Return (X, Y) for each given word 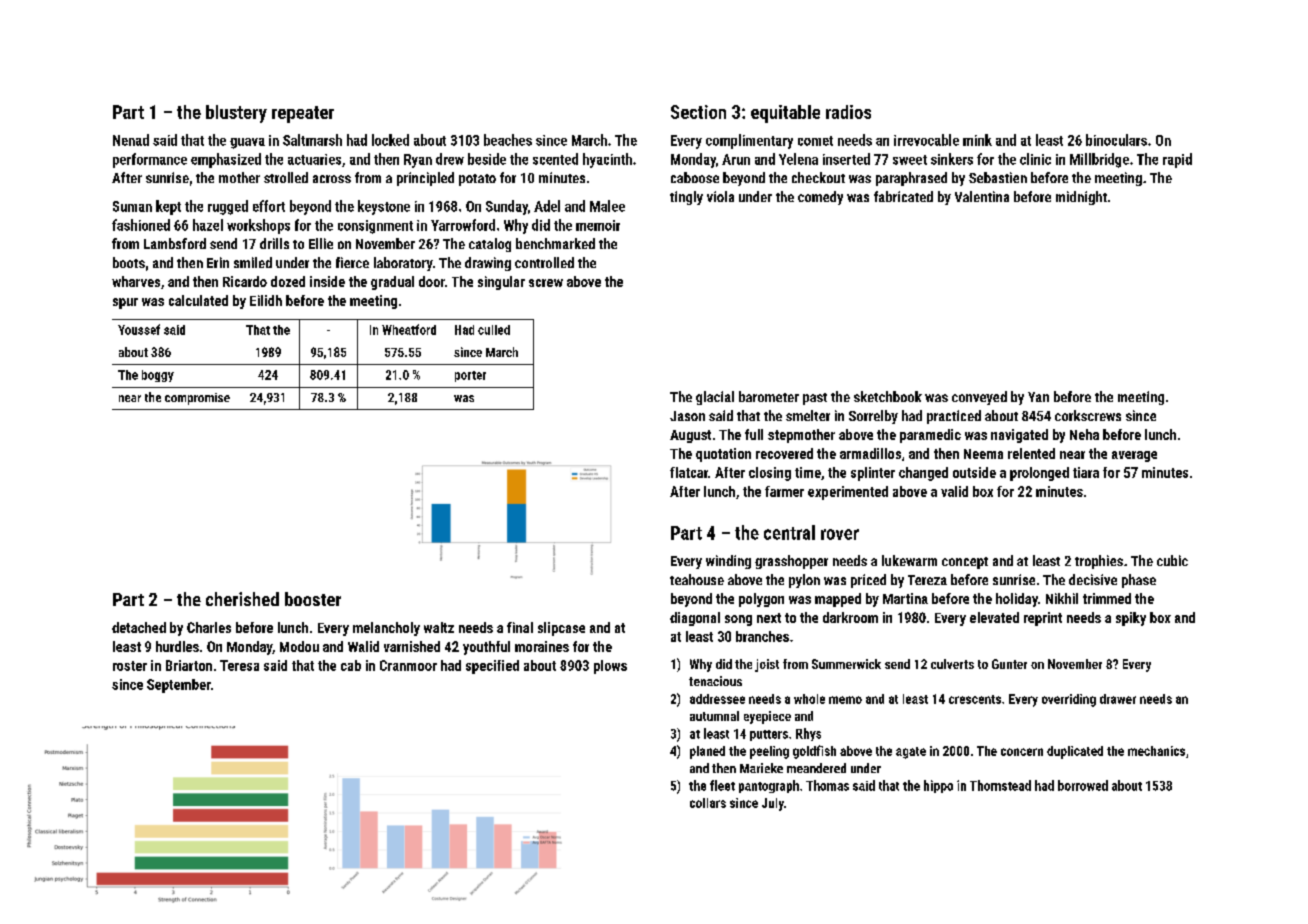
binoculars (1116, 140)
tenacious (715, 681)
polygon (761, 600)
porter (470, 376)
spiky (1131, 619)
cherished (242, 599)
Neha (1084, 434)
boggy (158, 376)
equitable (785, 114)
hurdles (177, 646)
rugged (228, 207)
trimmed (1107, 598)
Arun (736, 159)
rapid (1177, 160)
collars (708, 803)
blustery (236, 114)
